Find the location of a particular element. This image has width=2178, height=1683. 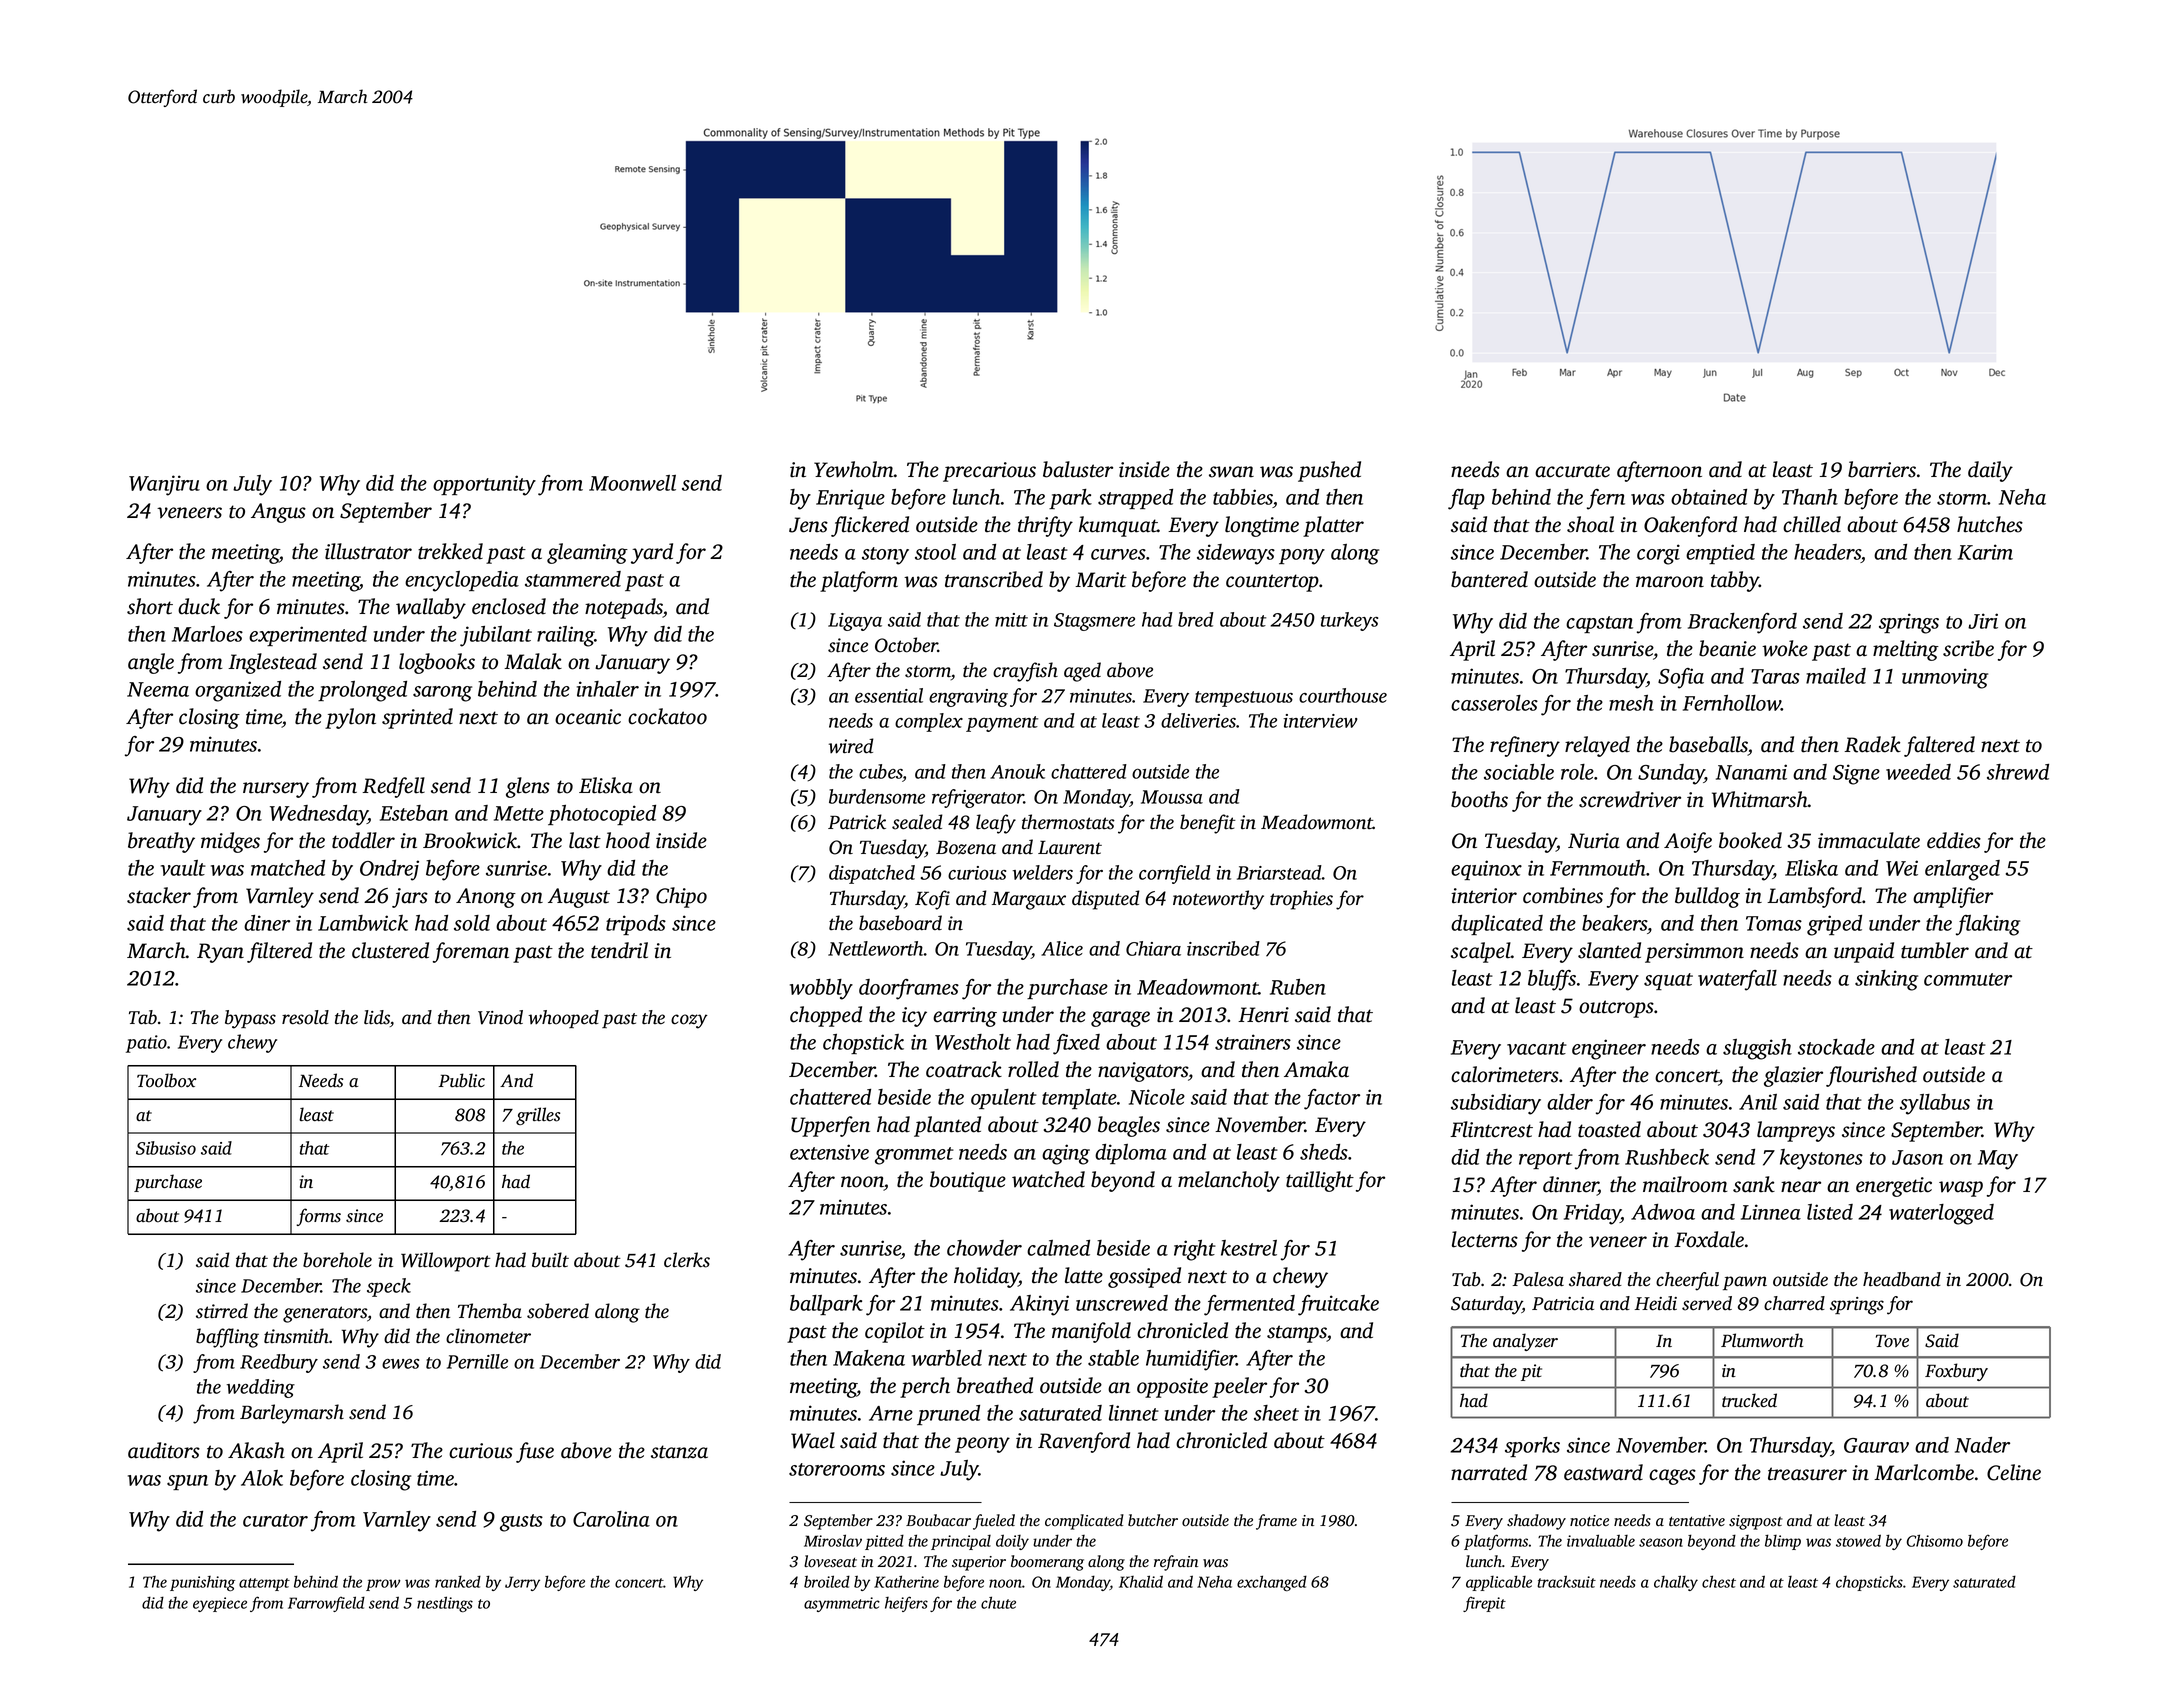

nestlings is located at coordinates (445, 1604).
